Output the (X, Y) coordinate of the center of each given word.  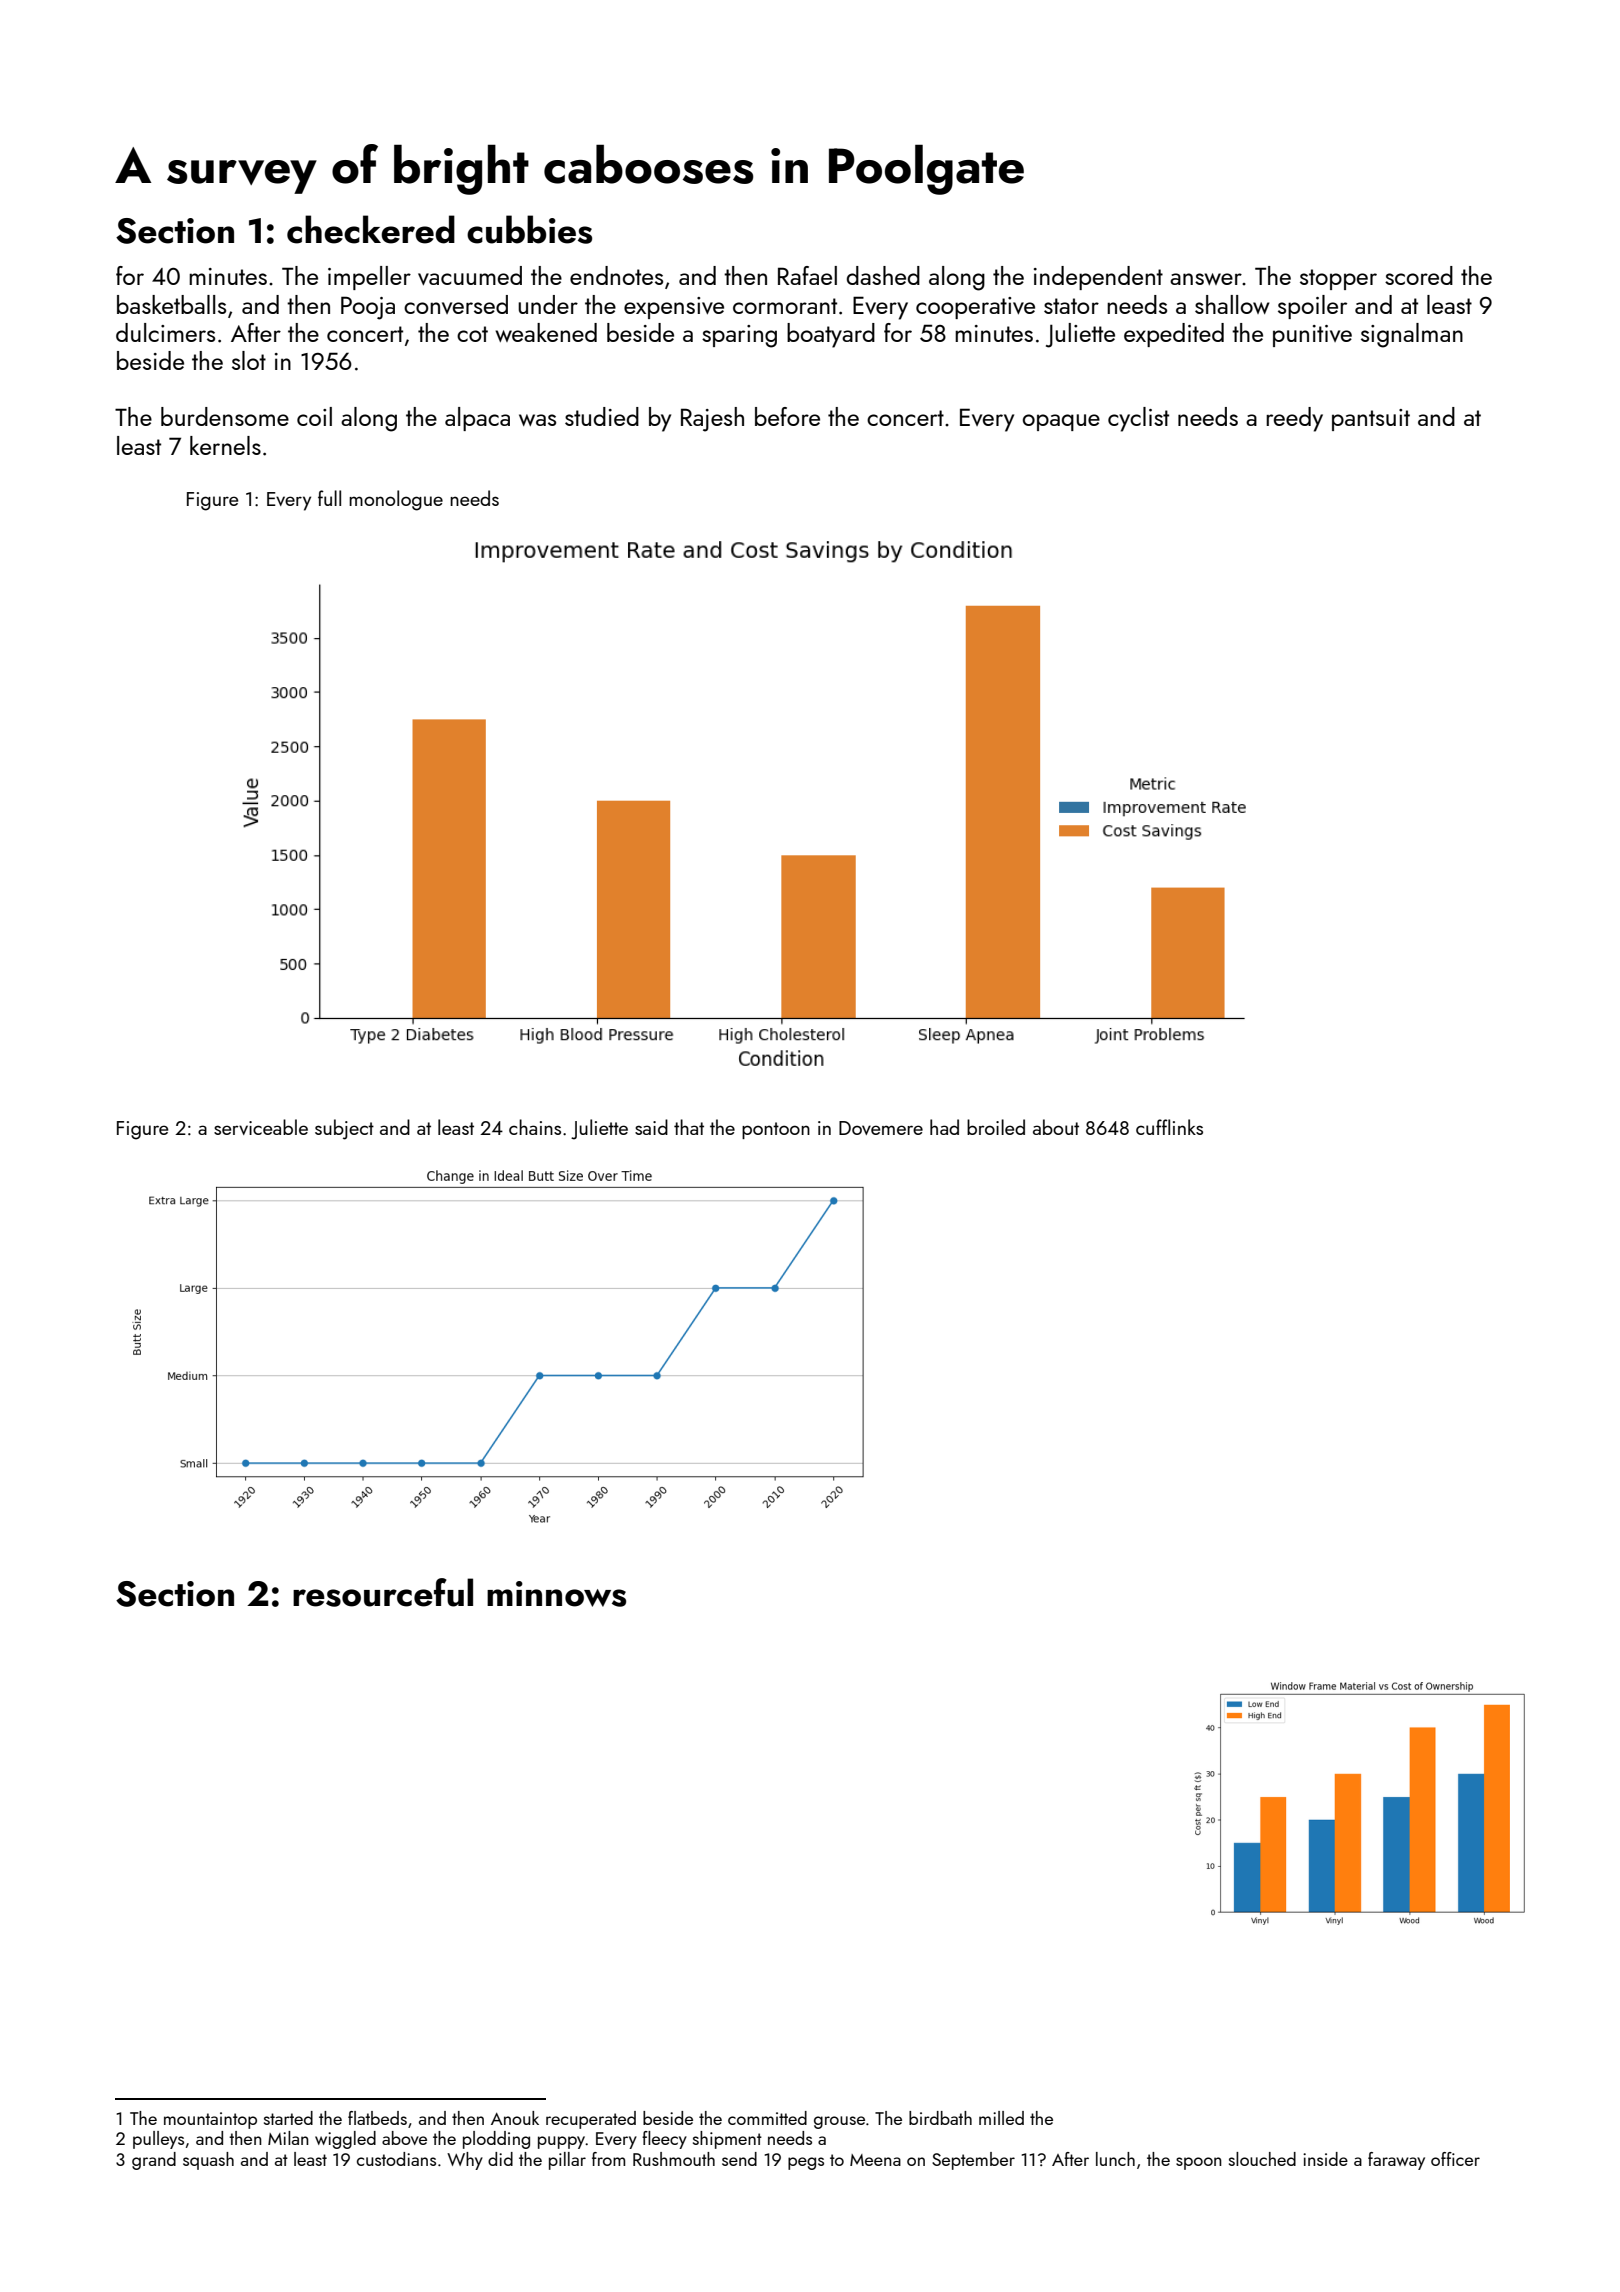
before (787, 416)
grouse (839, 2122)
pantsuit (1371, 420)
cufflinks (1169, 1127)
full (329, 498)
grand (154, 2161)
